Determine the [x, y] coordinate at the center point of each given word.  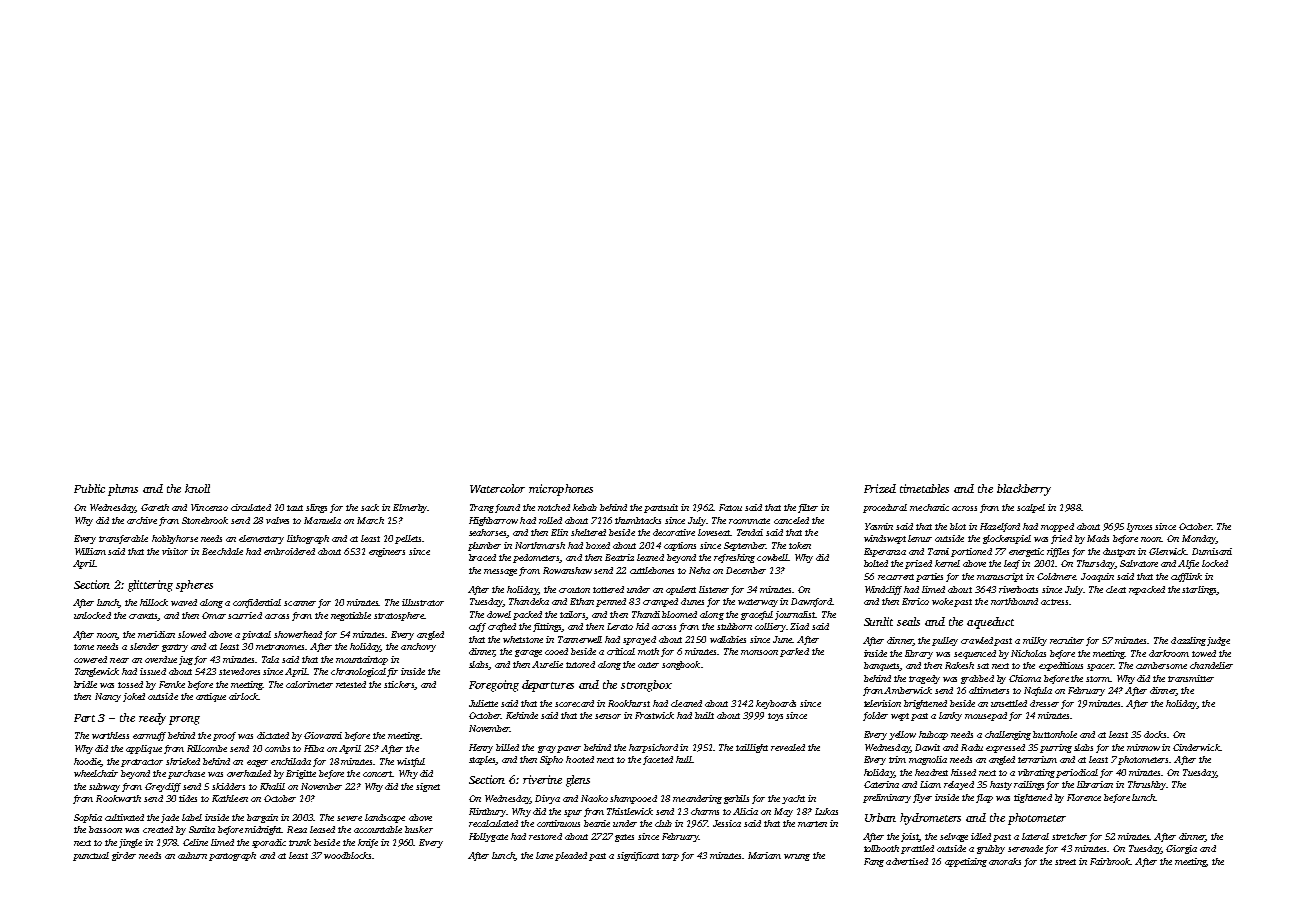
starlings [1199, 590]
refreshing [734, 558]
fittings [547, 627]
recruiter [1067, 640]
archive [142, 520]
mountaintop [362, 660]
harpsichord [653, 748]
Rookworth [118, 798]
